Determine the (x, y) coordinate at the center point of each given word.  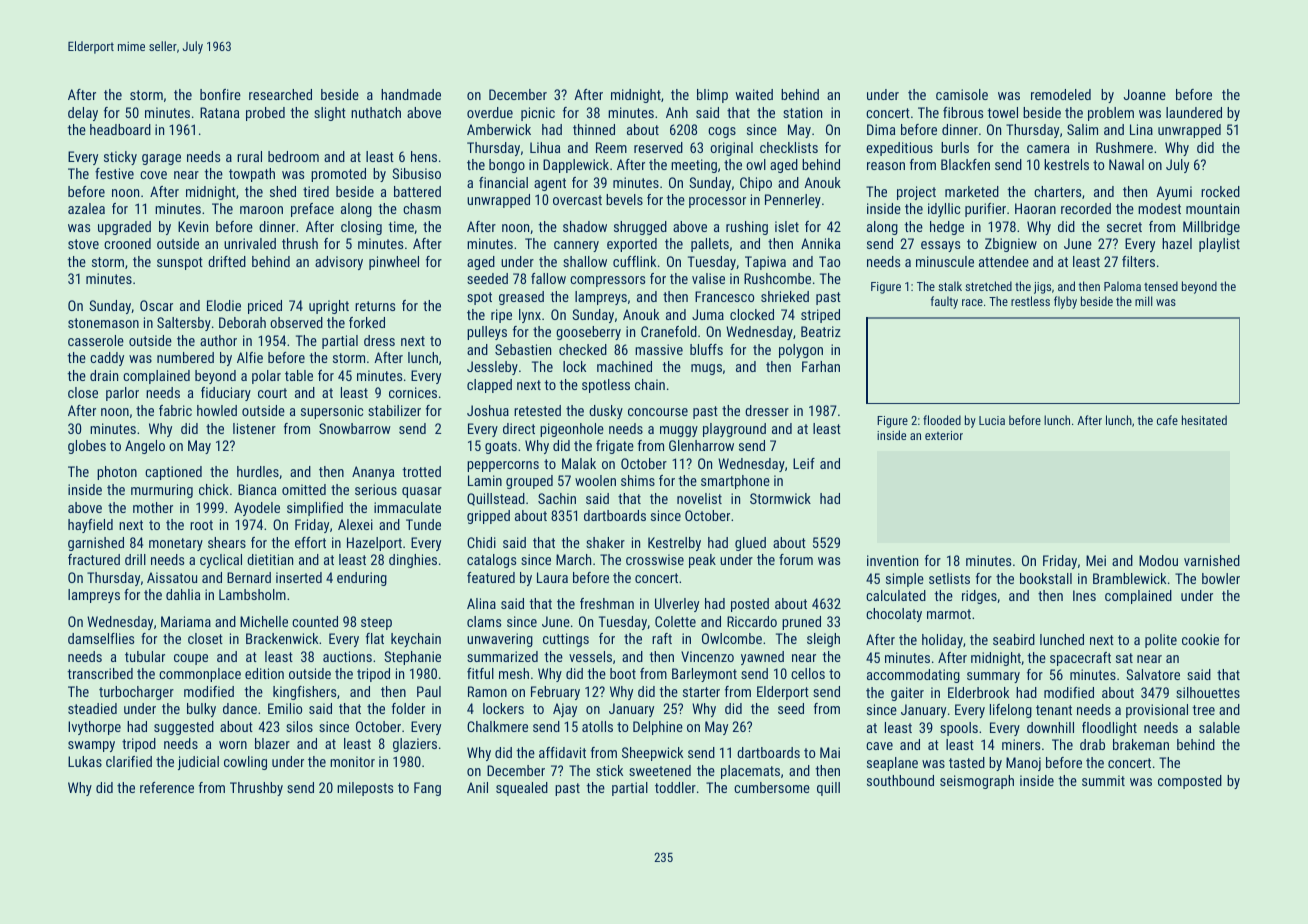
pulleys (487, 333)
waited (754, 94)
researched (280, 94)
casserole (96, 340)
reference (167, 787)
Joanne (1144, 94)
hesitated (1204, 420)
